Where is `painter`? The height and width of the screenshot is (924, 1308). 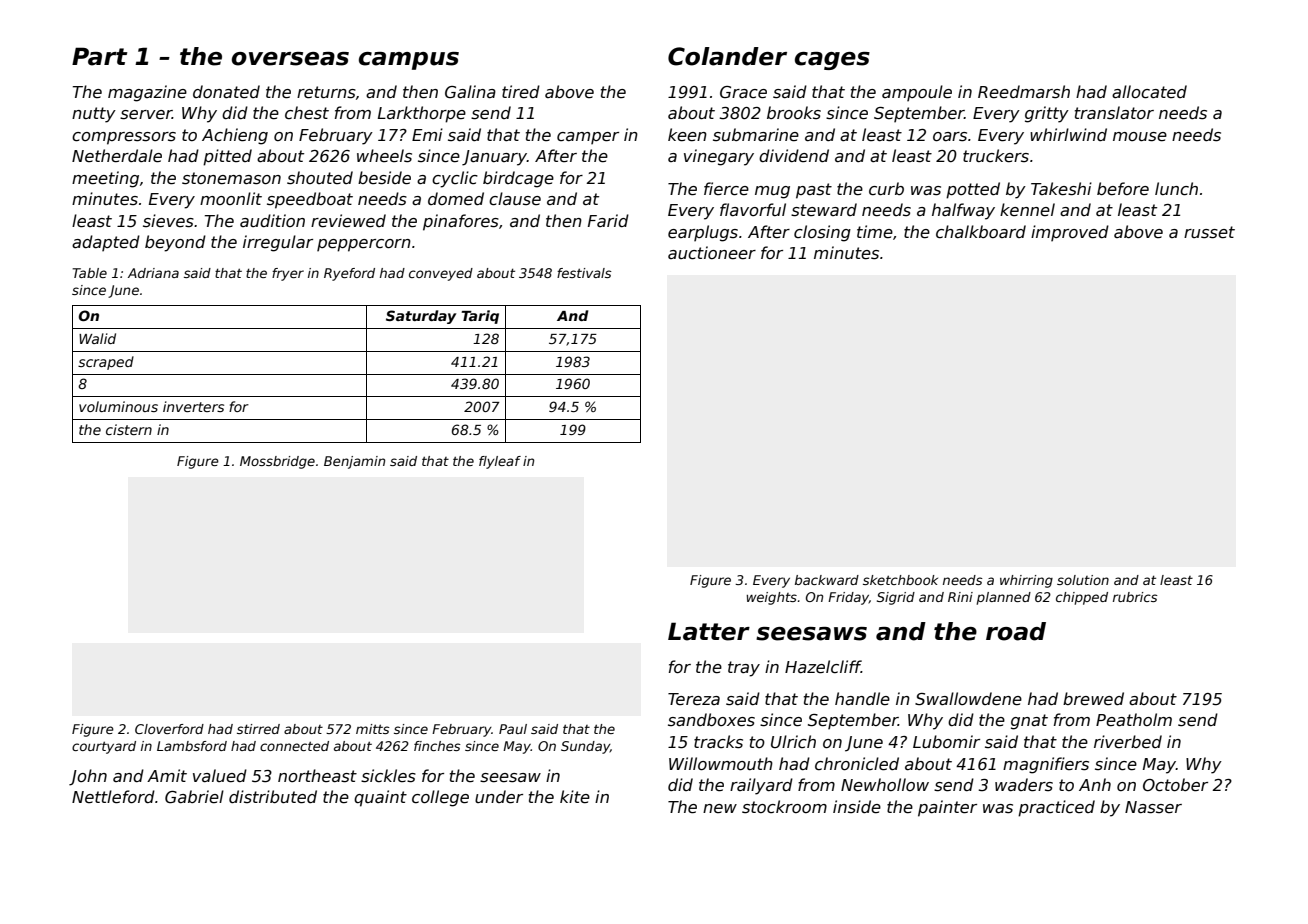
painter is located at coordinates (947, 808).
